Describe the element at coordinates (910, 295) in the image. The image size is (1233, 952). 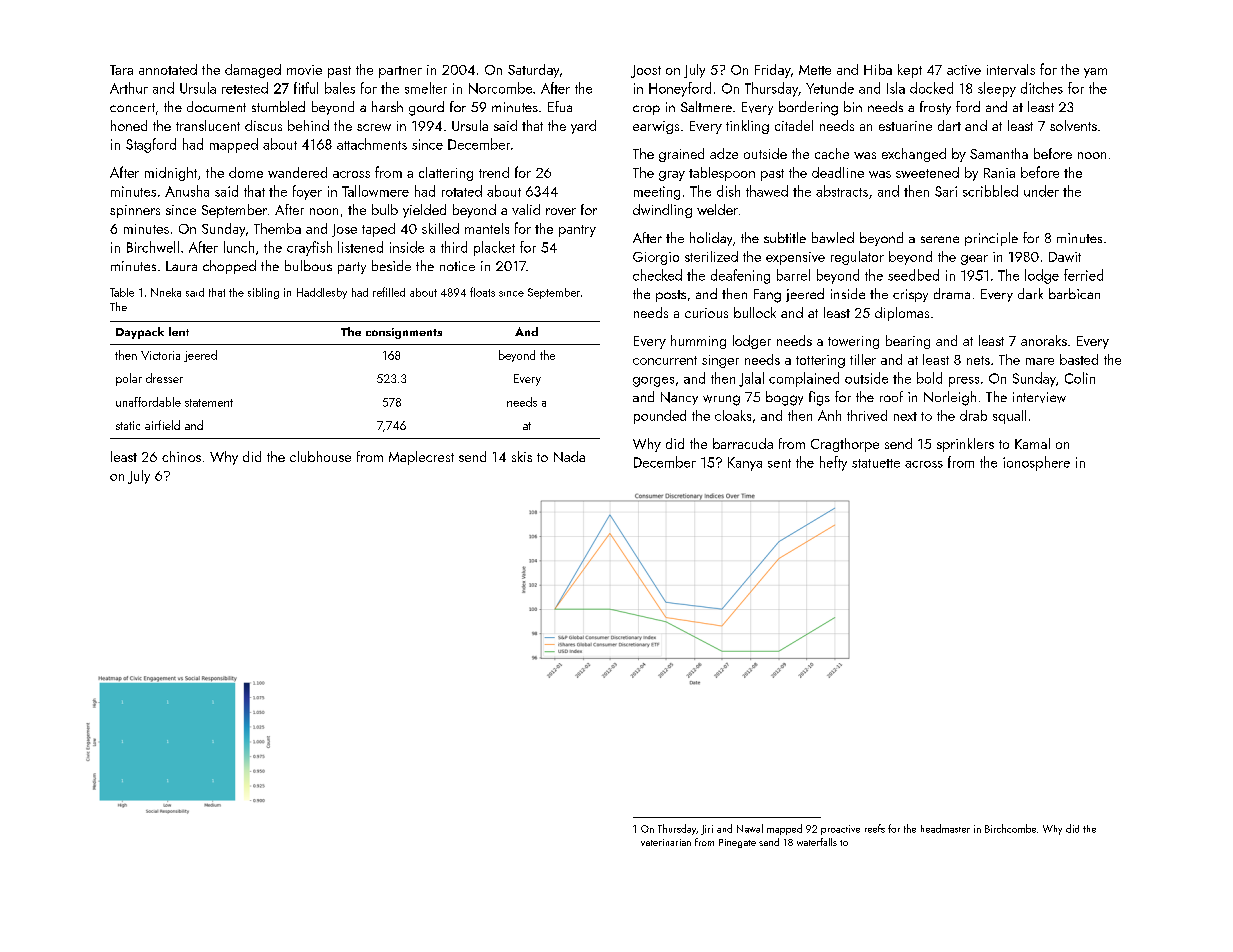
I see `crispy` at that location.
